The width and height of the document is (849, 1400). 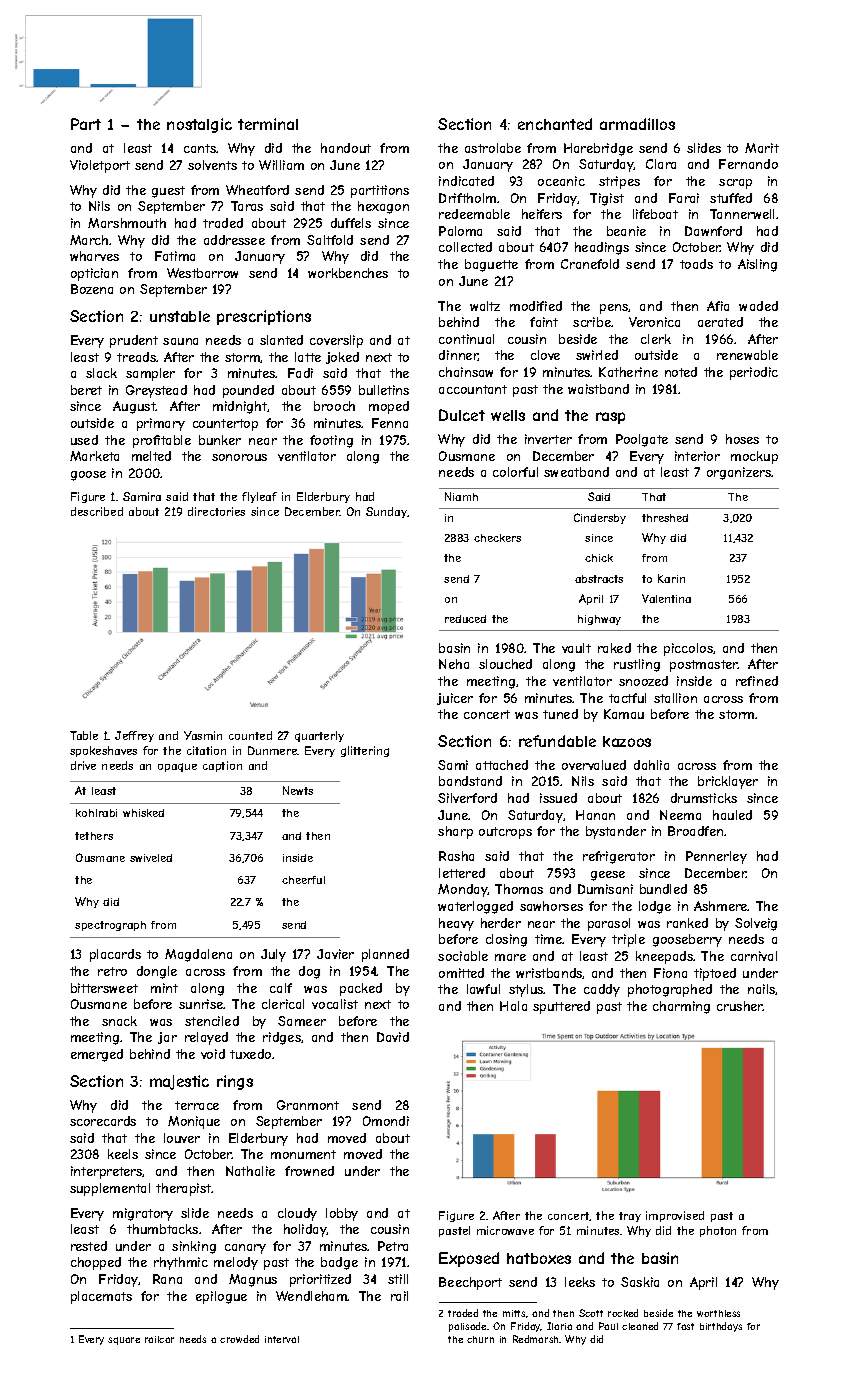 I want to click on enchanted, so click(x=555, y=124).
